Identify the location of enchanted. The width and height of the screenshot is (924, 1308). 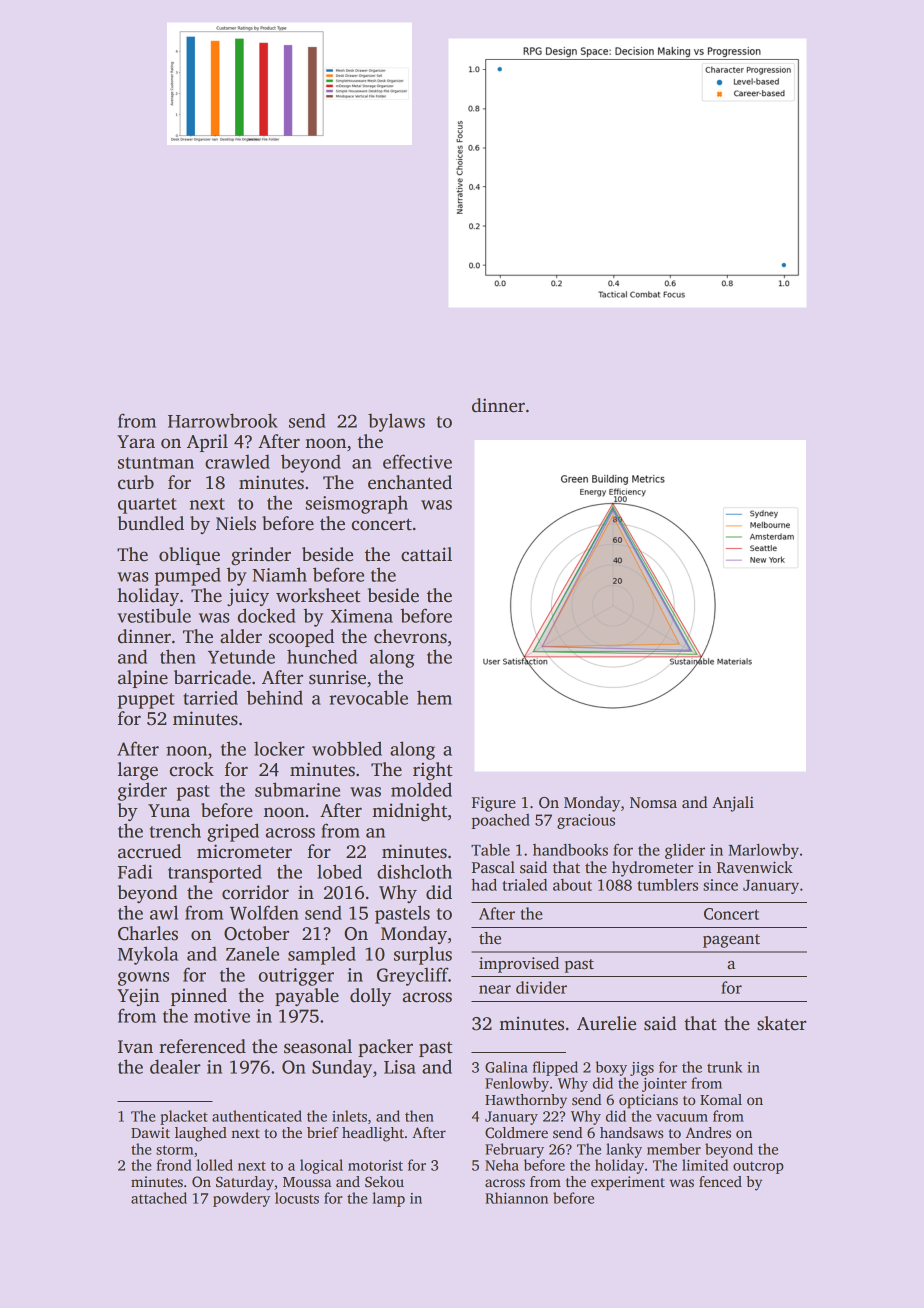
(410, 482).
